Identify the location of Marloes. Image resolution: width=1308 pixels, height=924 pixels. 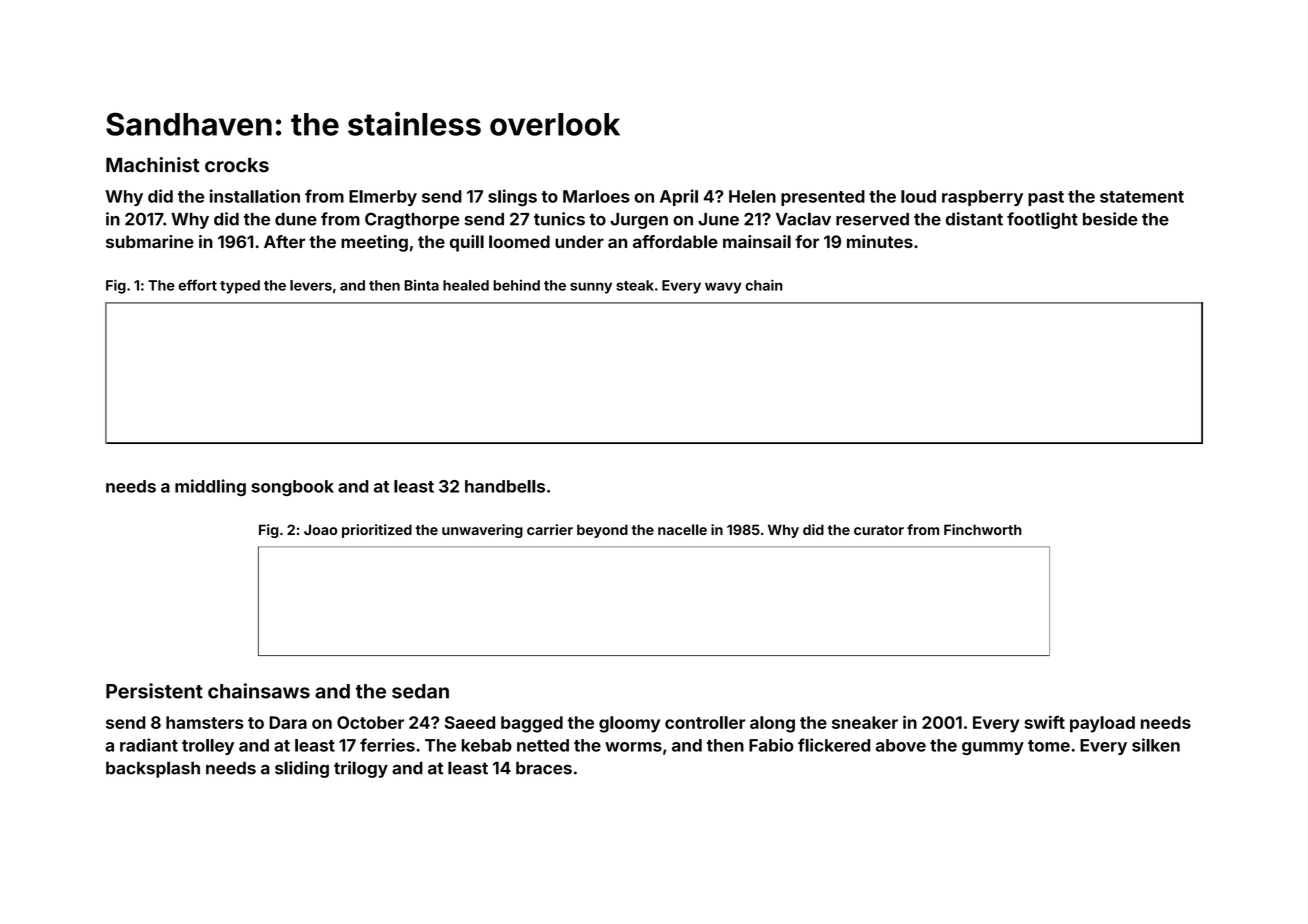
(596, 196).
